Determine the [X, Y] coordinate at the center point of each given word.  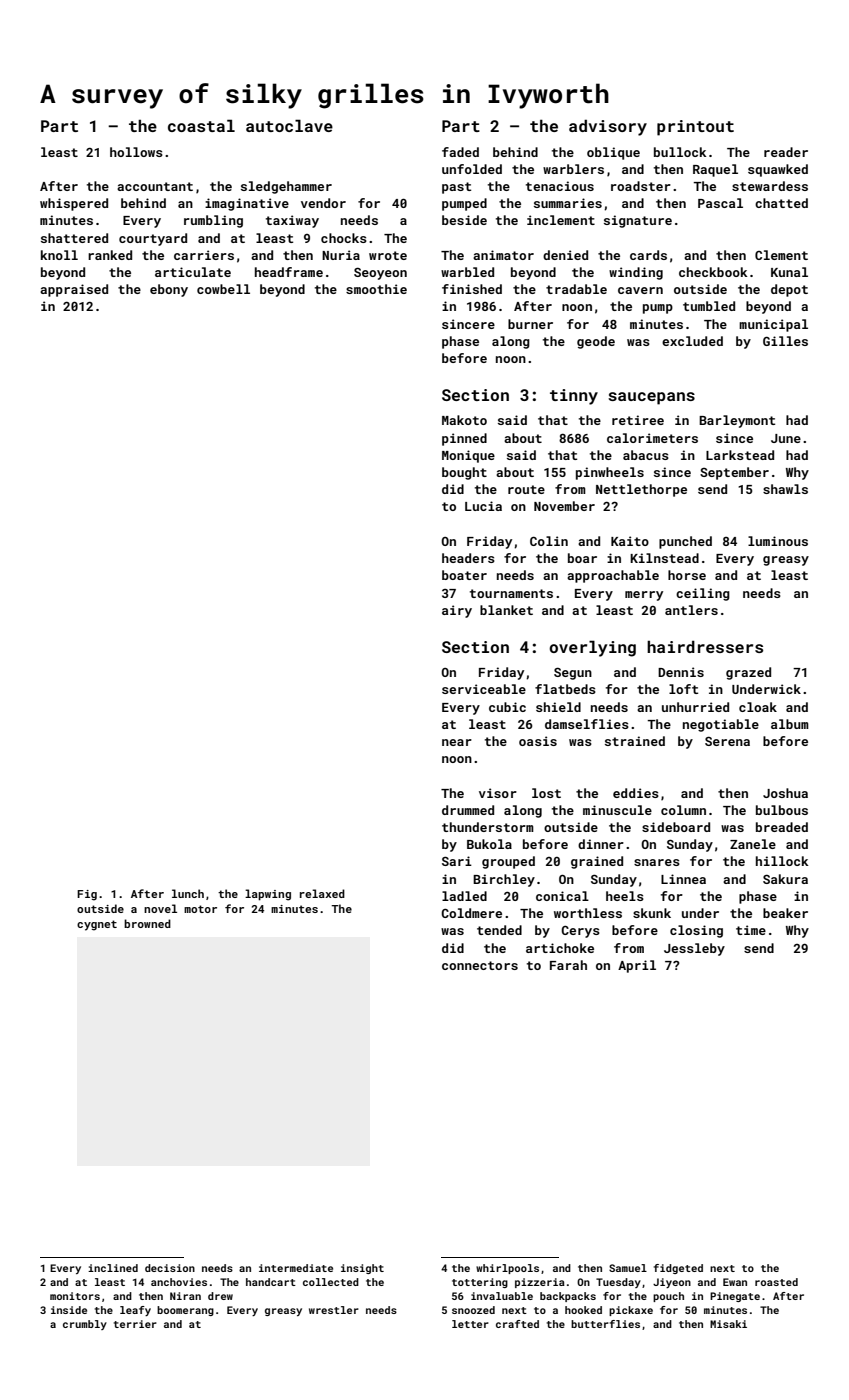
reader [786, 152]
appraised [74, 290]
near [457, 742]
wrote [388, 255]
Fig [87, 895]
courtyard [153, 239]
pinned [464, 439]
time [751, 930]
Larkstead [740, 455]
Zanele [753, 844]
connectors [480, 965]
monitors [75, 1296]
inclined [113, 1268]
